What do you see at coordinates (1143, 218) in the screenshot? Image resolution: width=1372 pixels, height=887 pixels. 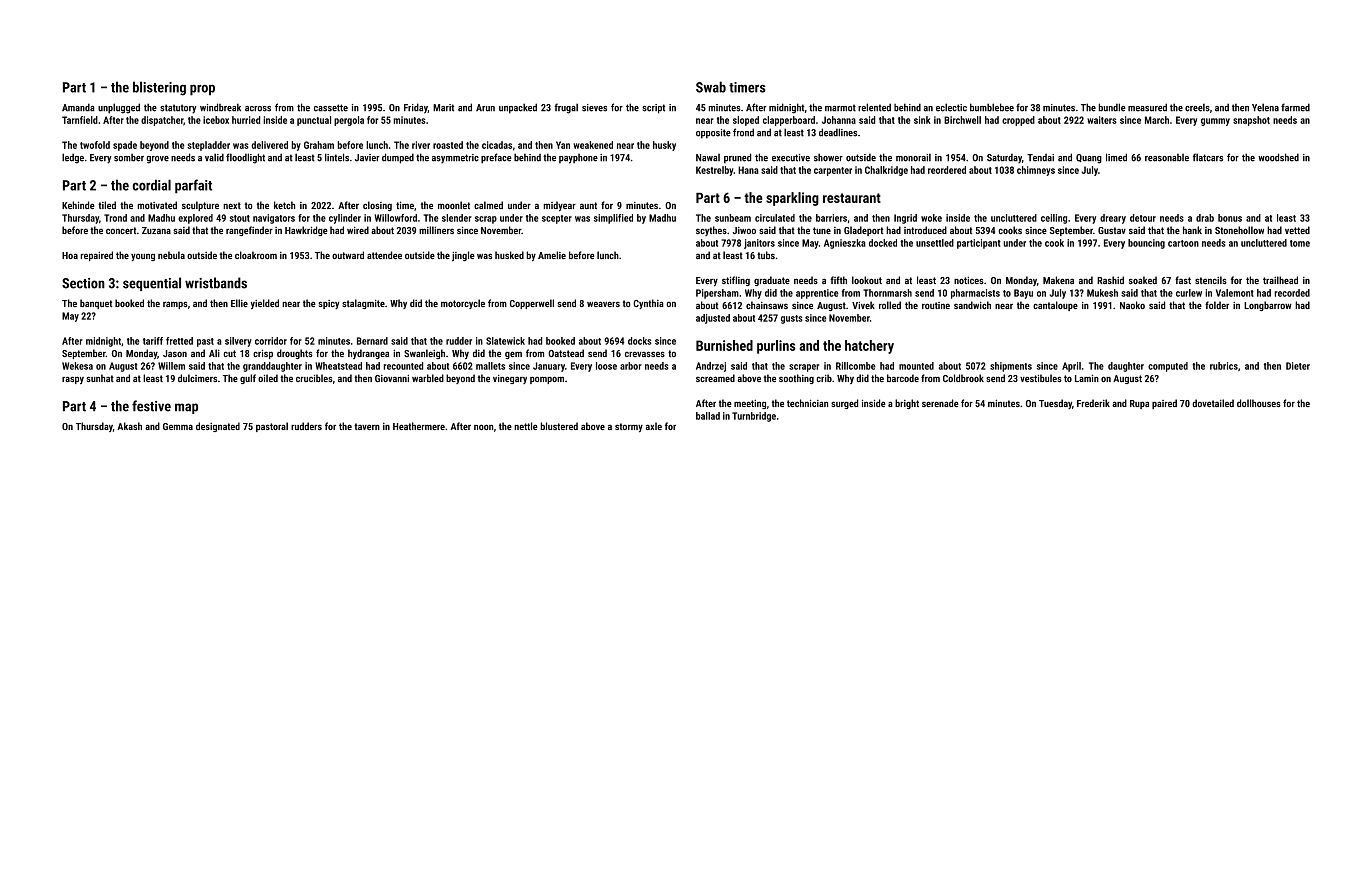 I see `detour` at bounding box center [1143, 218].
